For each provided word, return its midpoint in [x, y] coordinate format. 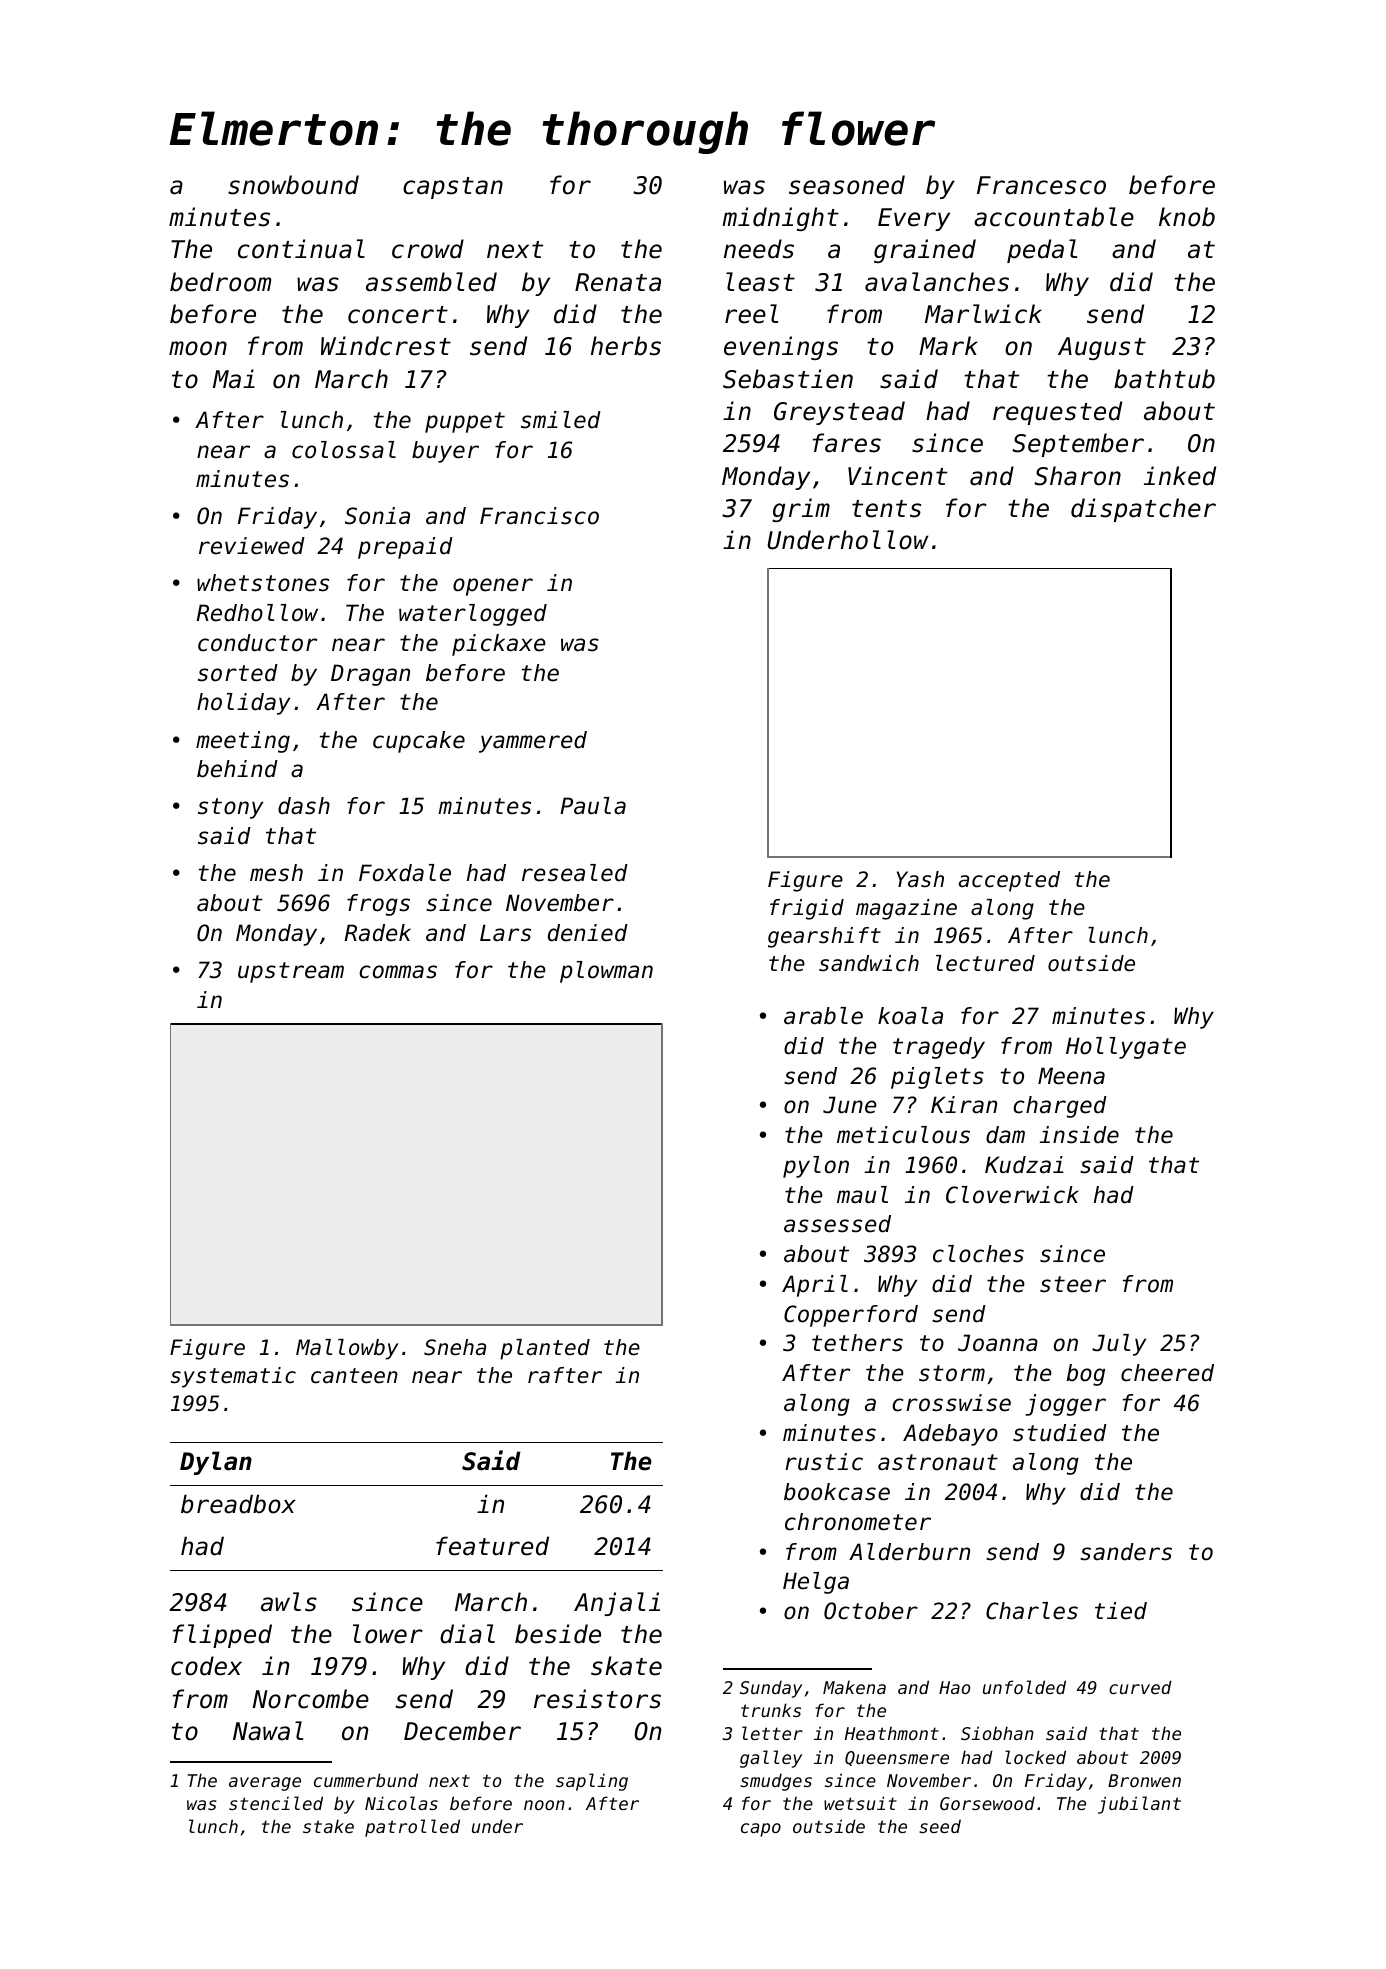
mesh [276, 873]
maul [862, 1195]
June [850, 1105]
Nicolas [401, 1803]
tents [886, 509]
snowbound [293, 185]
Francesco [1041, 185]
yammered [533, 742]
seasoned [847, 185]
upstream [291, 972]
